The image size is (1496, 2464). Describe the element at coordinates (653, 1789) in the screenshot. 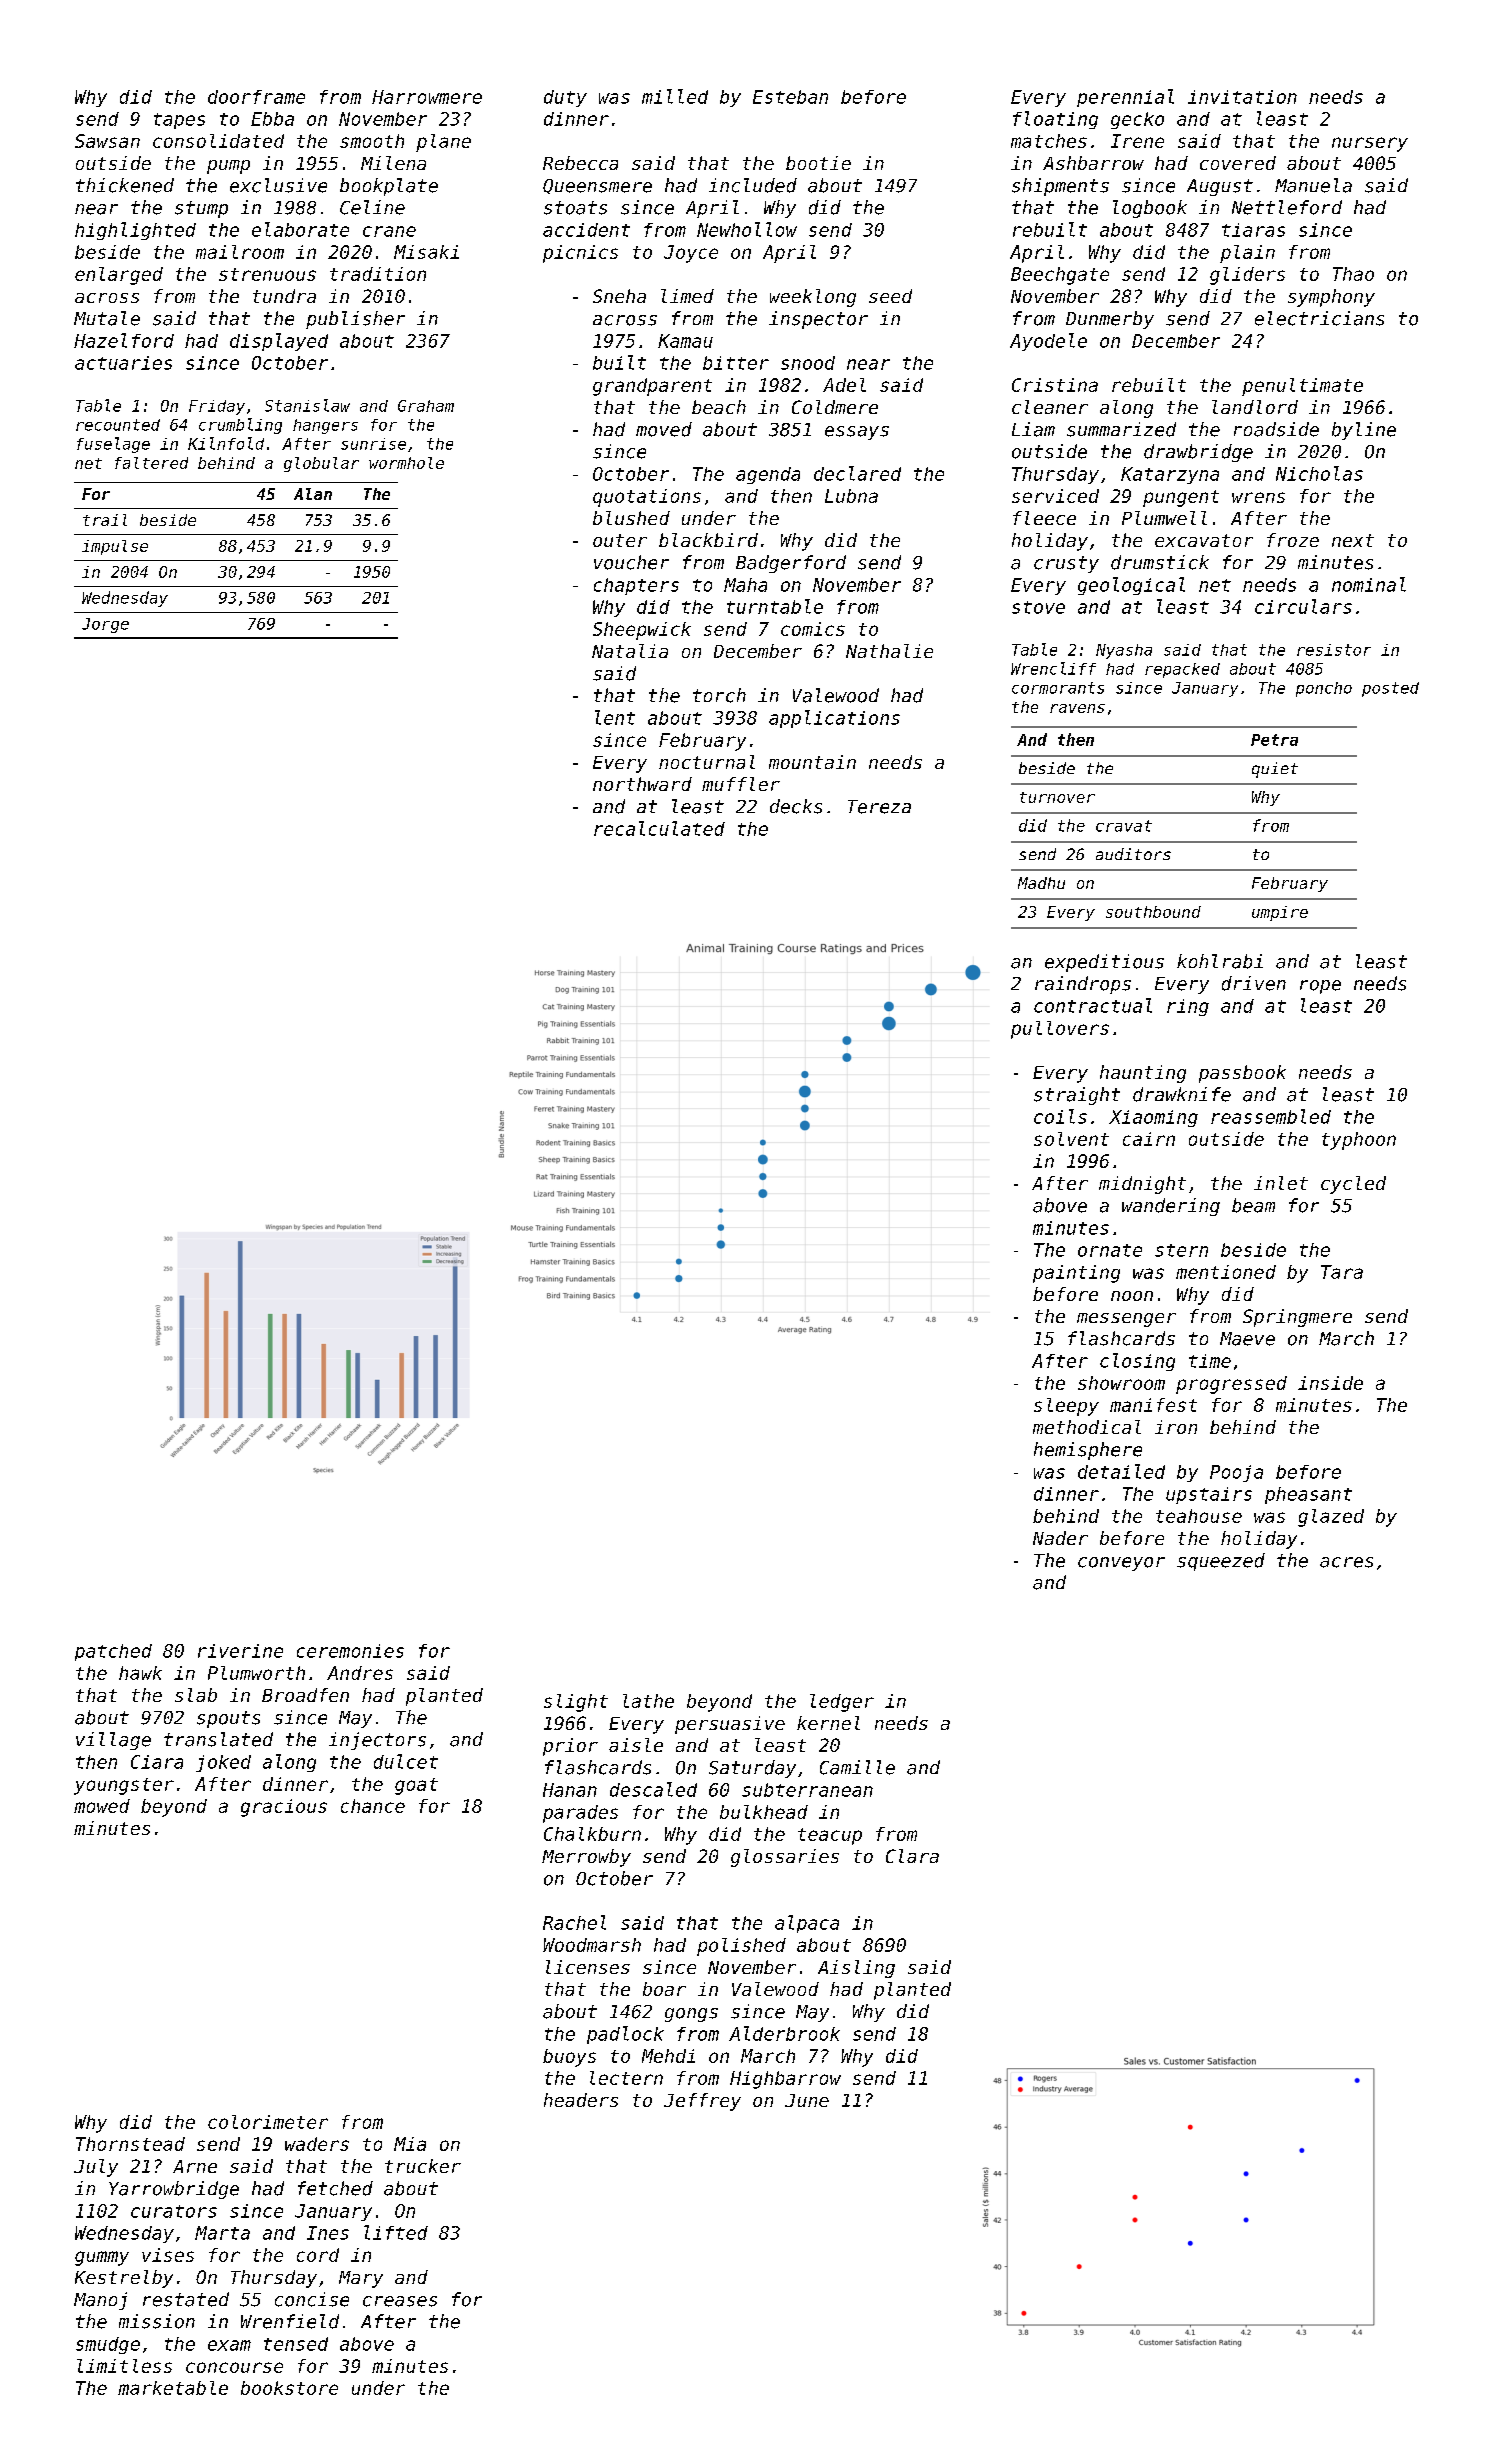

I see `descaled` at that location.
